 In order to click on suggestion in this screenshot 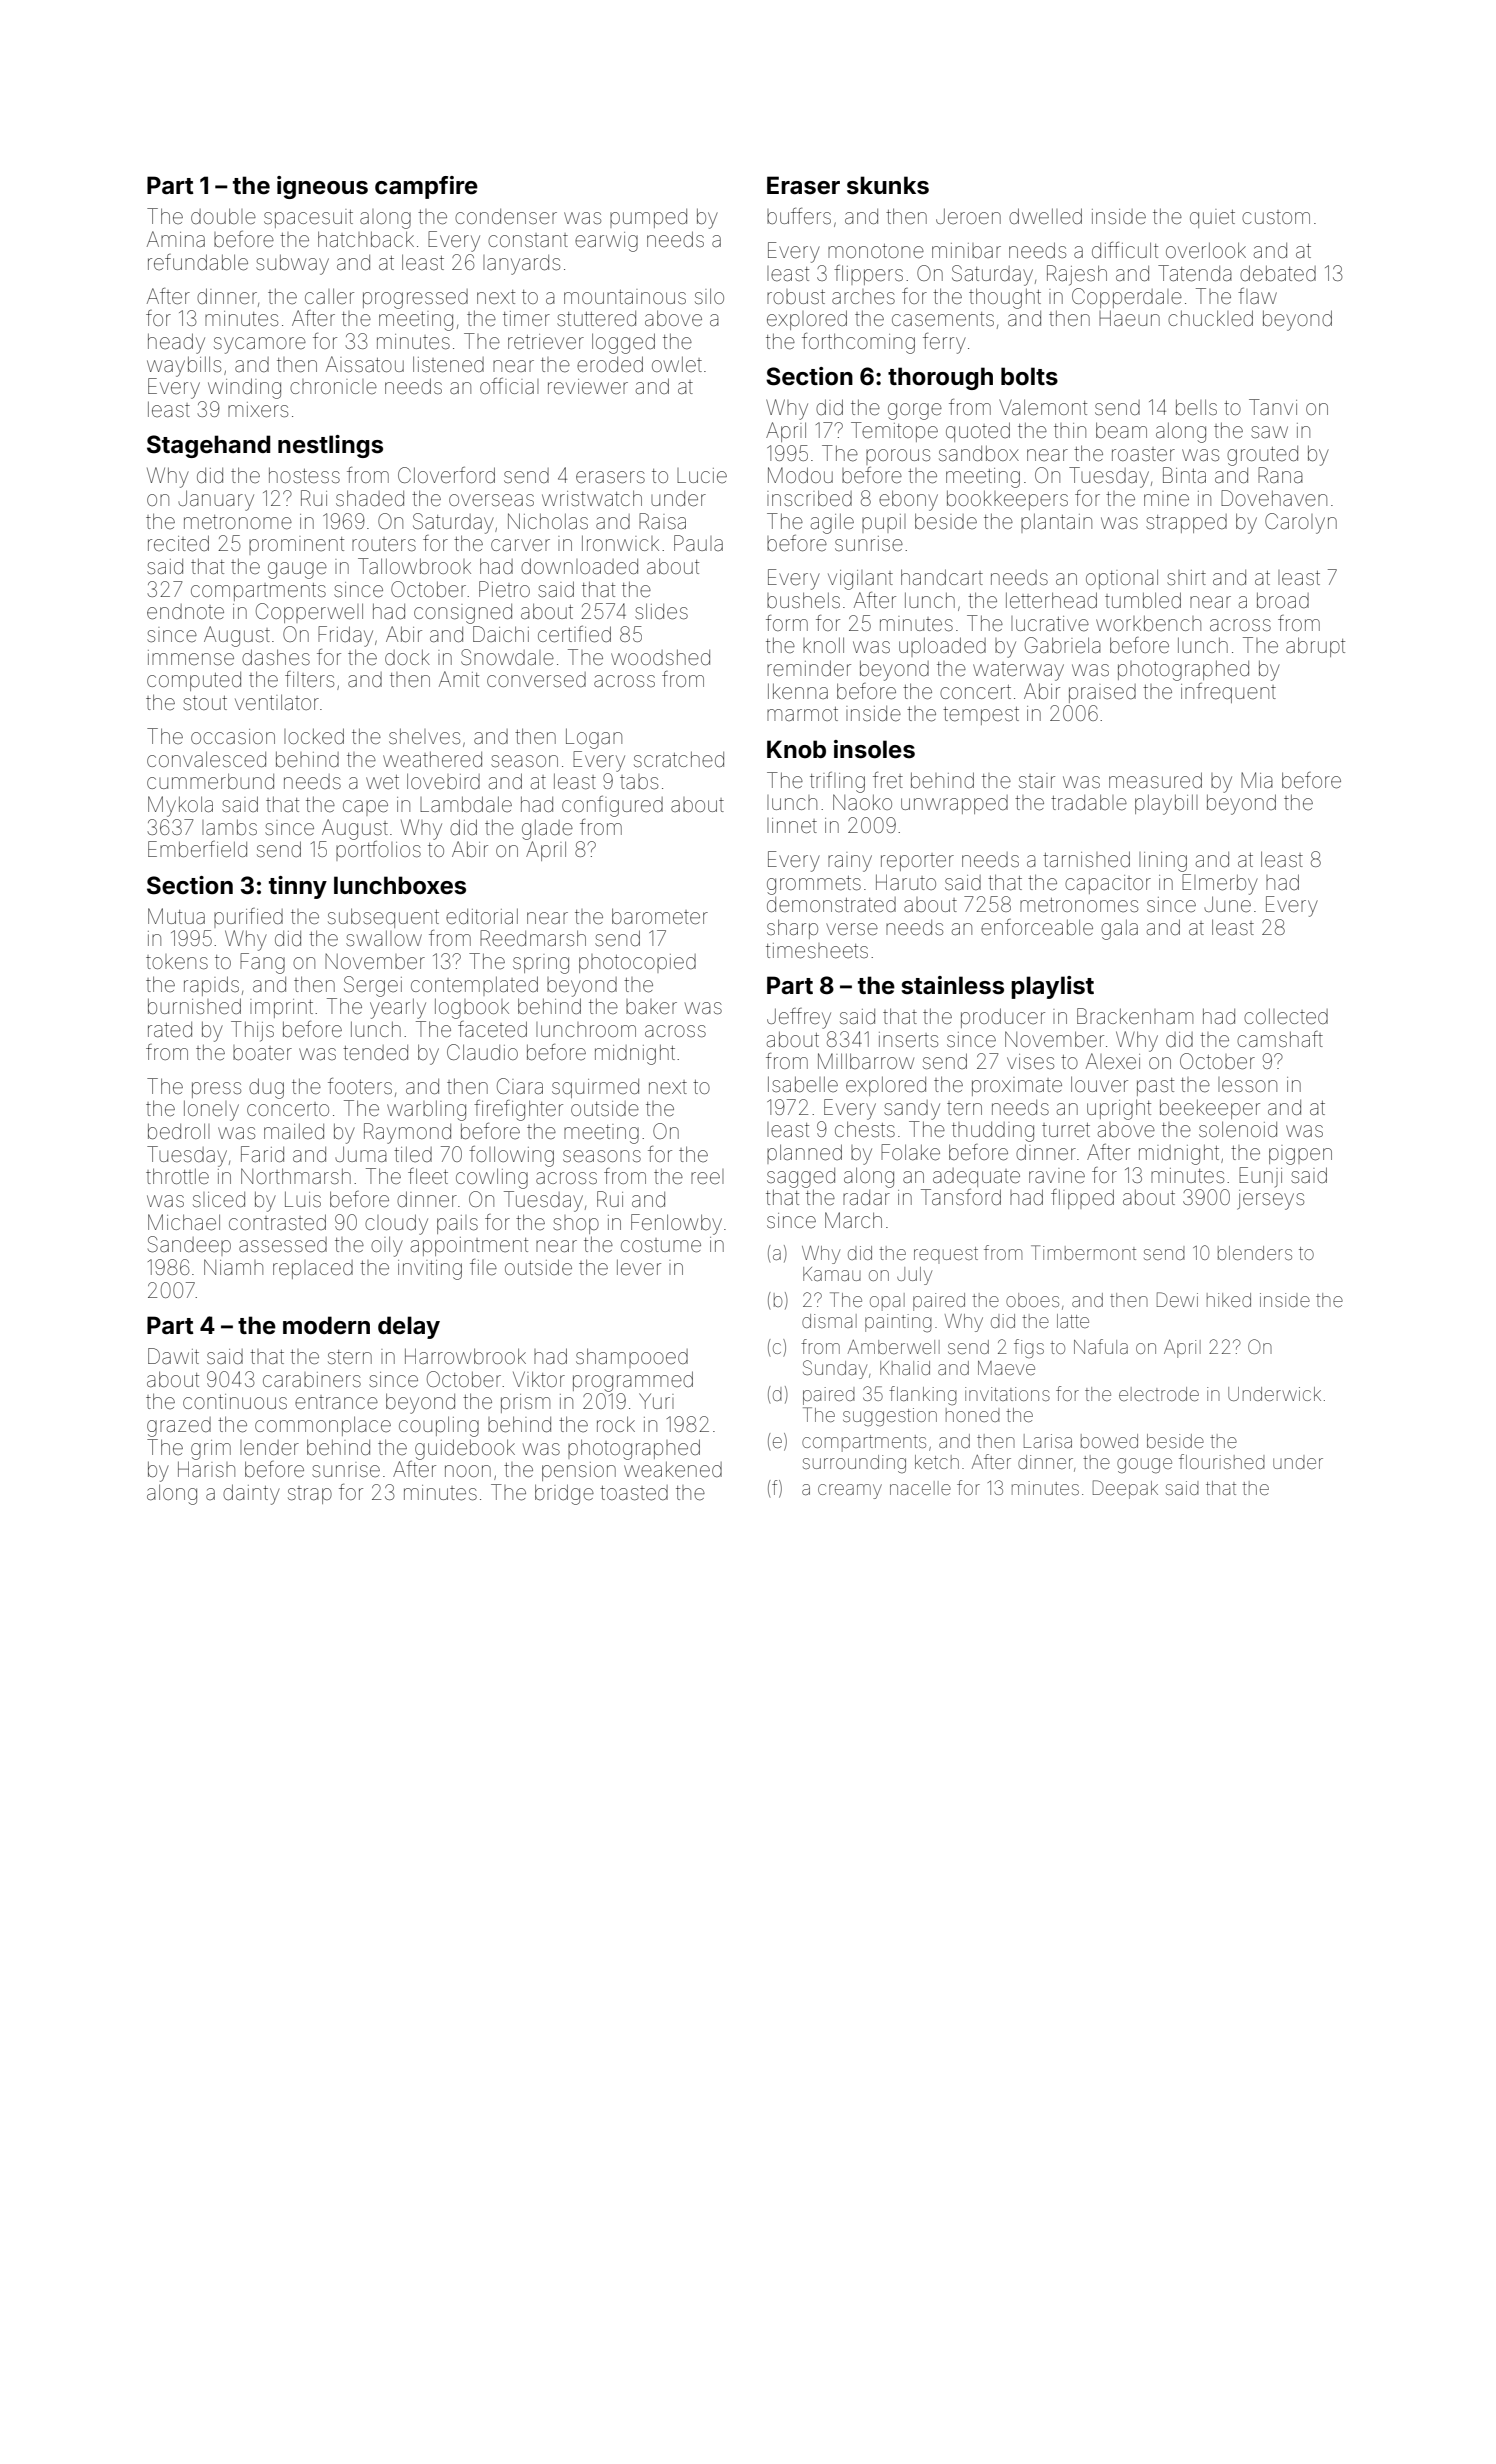, I will do `click(890, 1417)`.
